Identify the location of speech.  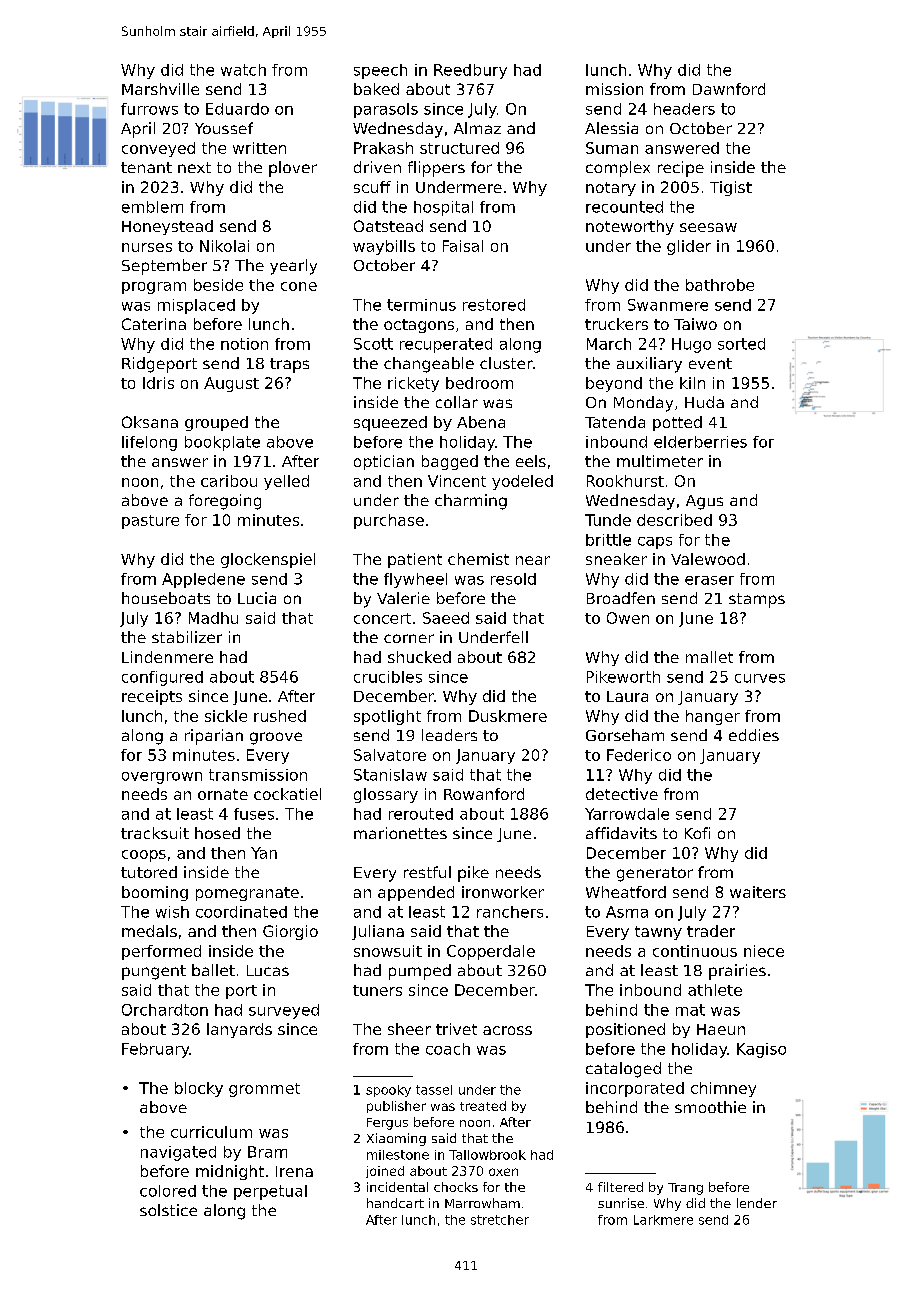
(380, 71).
